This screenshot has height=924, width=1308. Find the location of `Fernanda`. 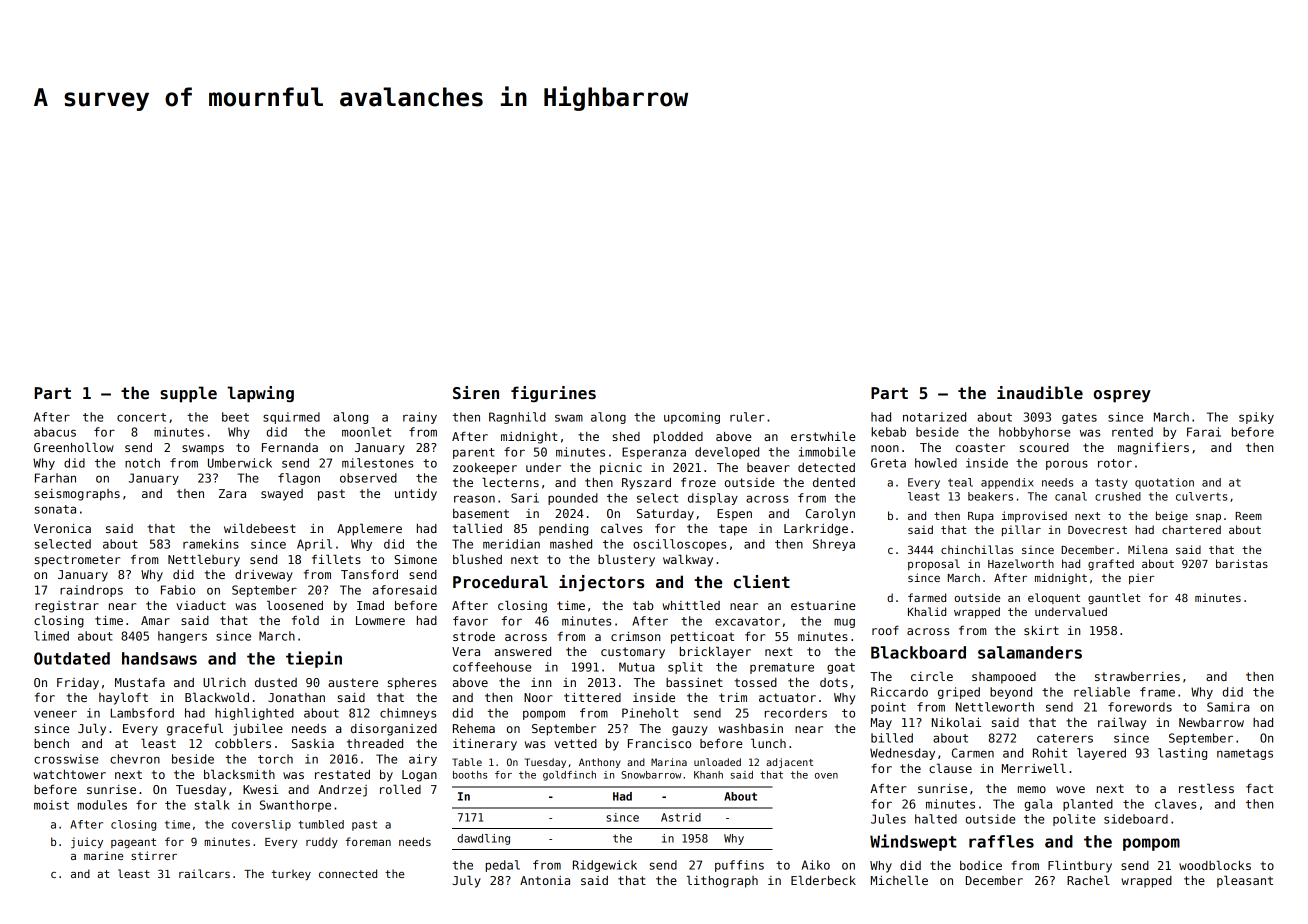

Fernanda is located at coordinates (290, 447).
